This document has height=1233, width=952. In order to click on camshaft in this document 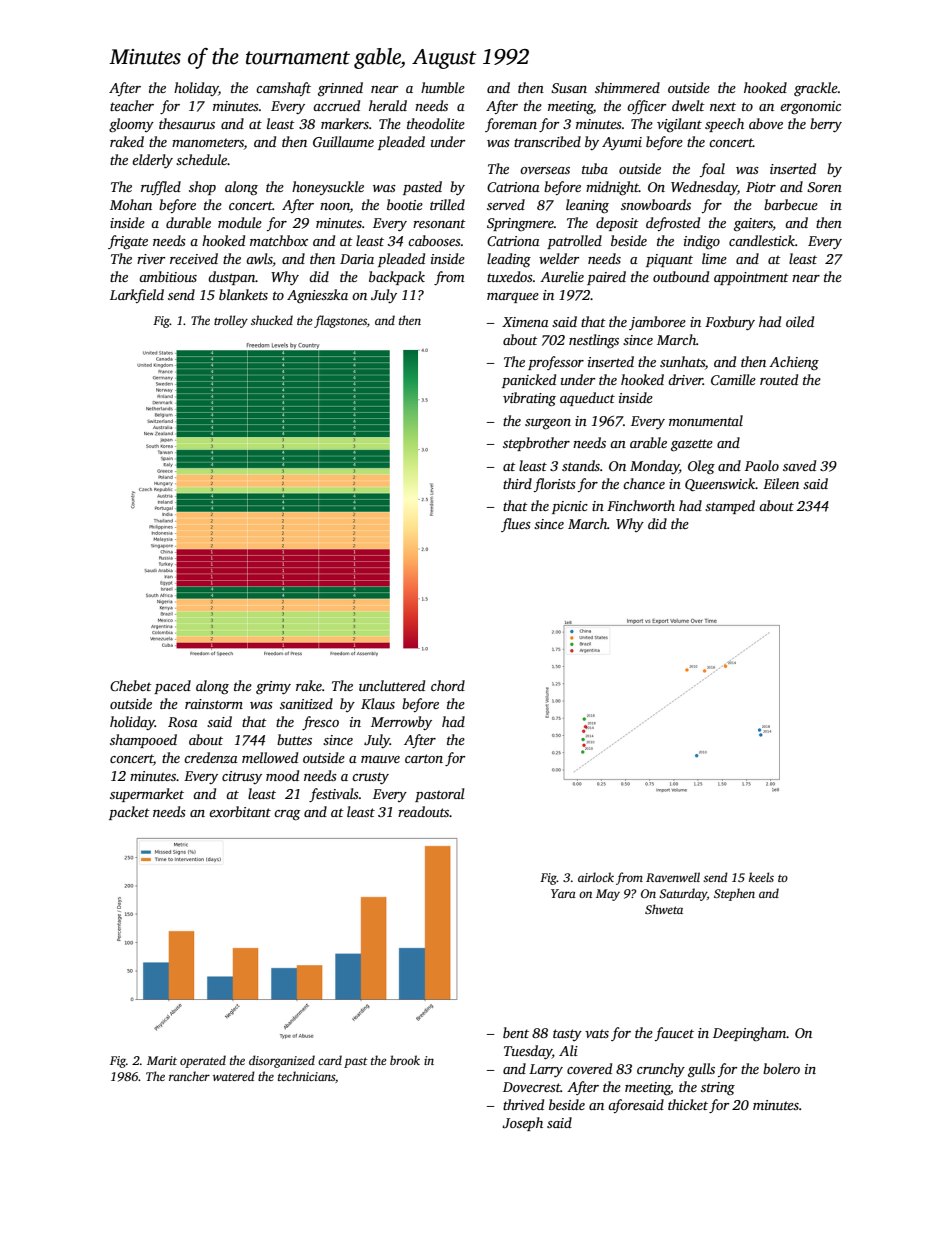, I will do `click(283, 89)`.
